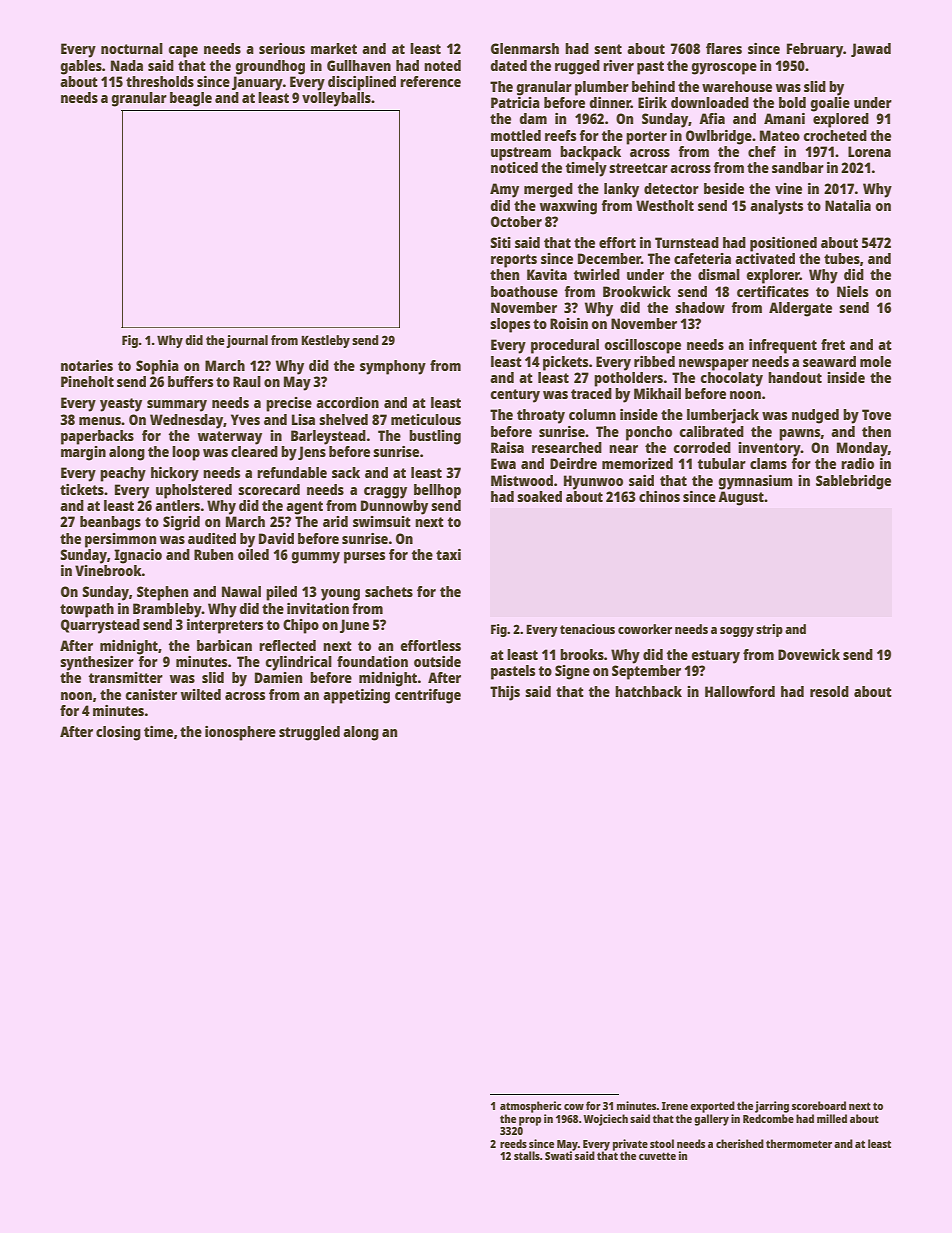 The height and width of the screenshot is (1233, 952). Describe the element at coordinates (809, 654) in the screenshot. I see `Dovewick` at that location.
